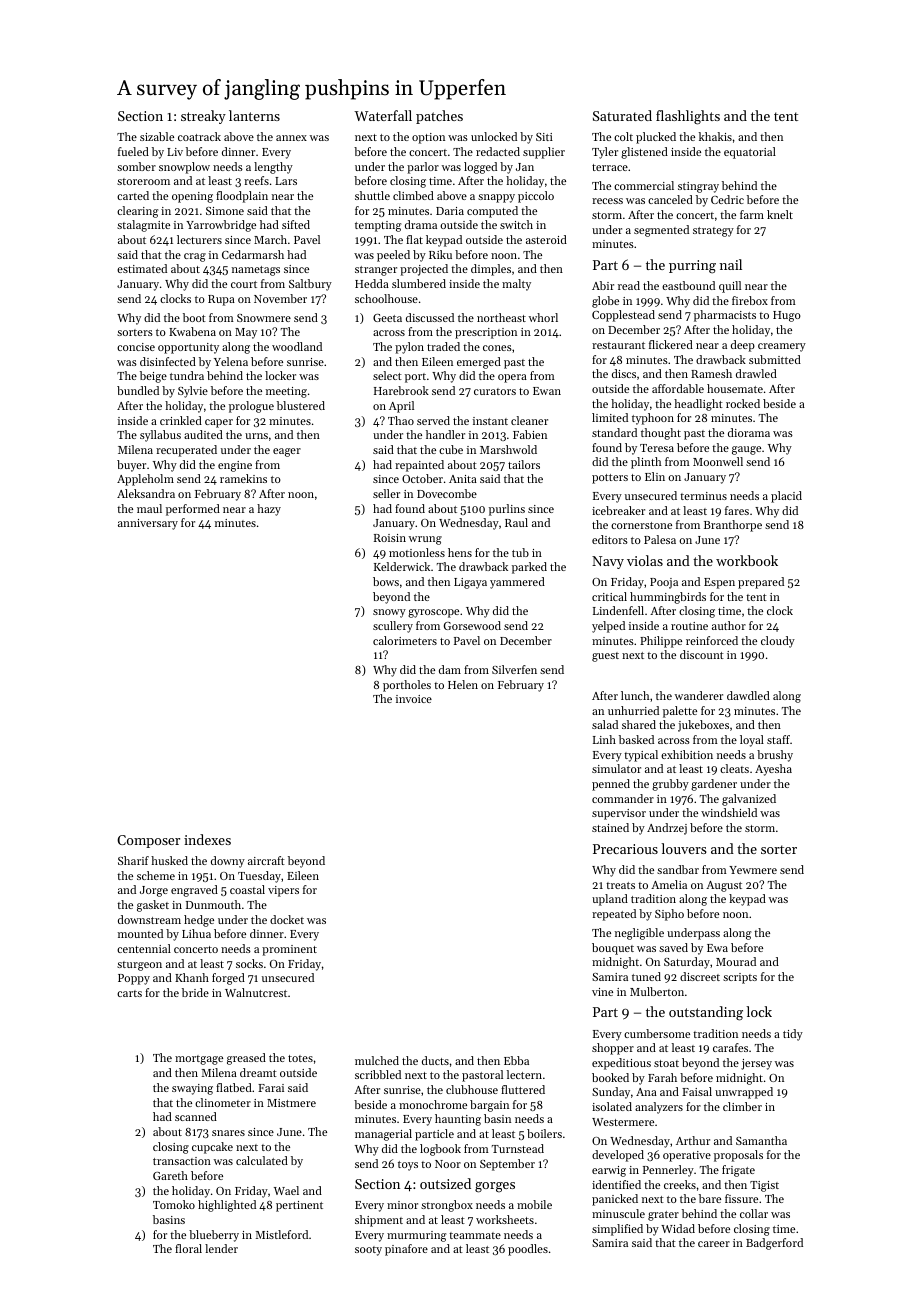  Describe the element at coordinates (644, 185) in the page. I see `commercial` at that location.
